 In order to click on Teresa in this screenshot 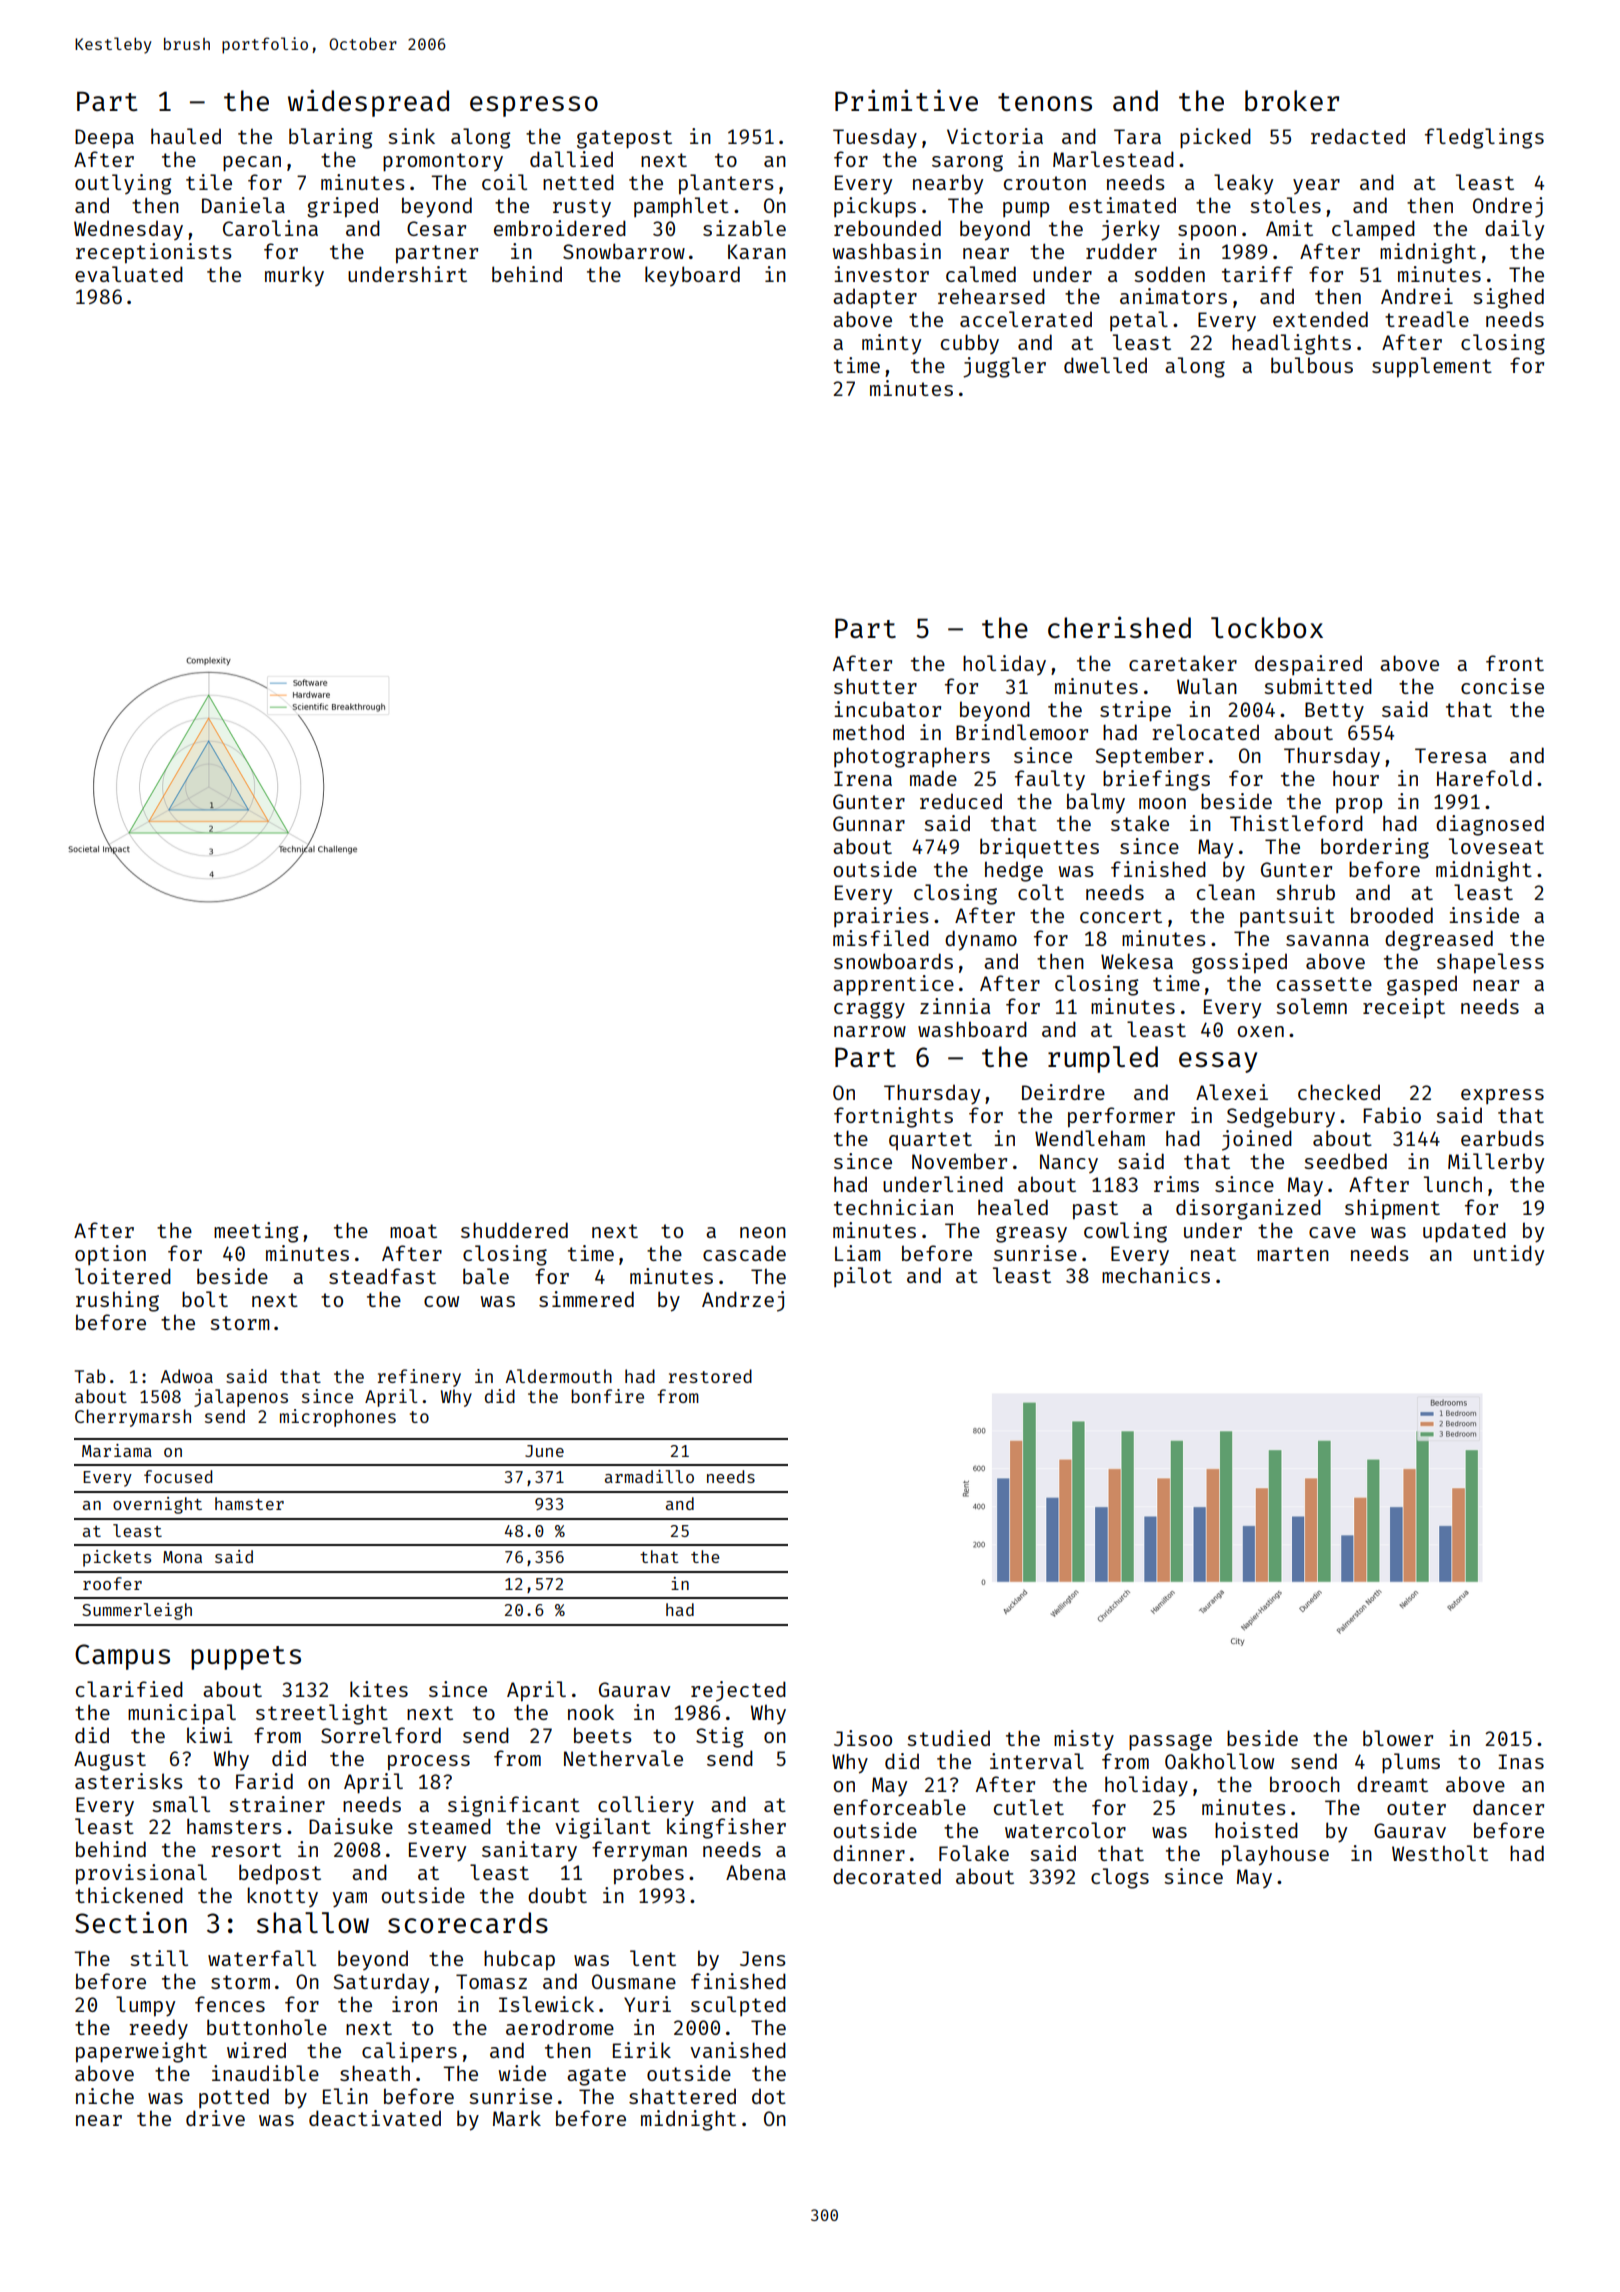, I will do `click(1450, 755)`.
